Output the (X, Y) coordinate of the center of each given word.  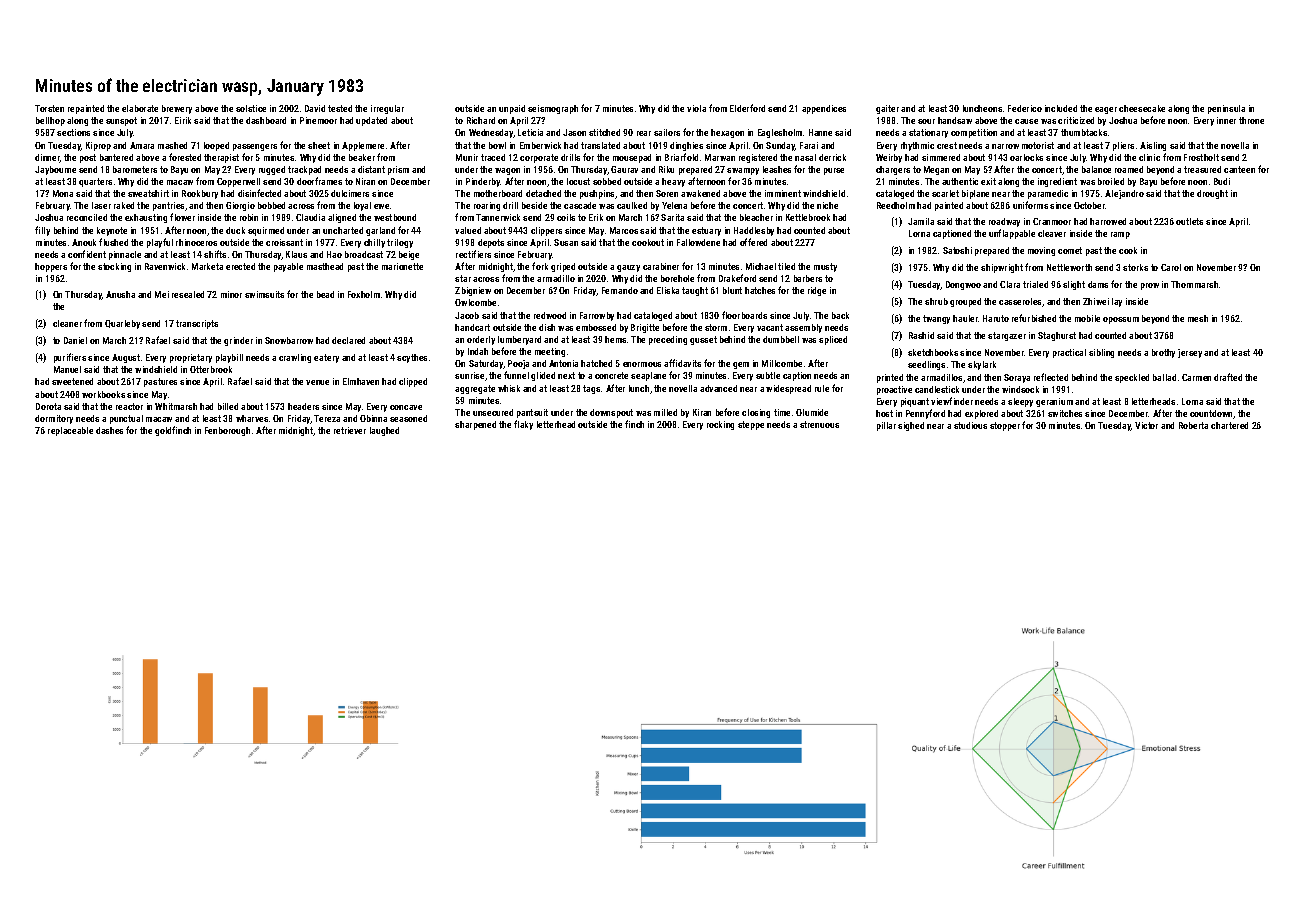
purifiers (70, 358)
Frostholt (1201, 157)
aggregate (475, 389)
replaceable (70, 431)
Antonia (563, 363)
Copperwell (238, 182)
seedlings (926, 365)
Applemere (363, 146)
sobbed (607, 181)
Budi (1222, 181)
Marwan (720, 157)
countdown (1211, 413)
